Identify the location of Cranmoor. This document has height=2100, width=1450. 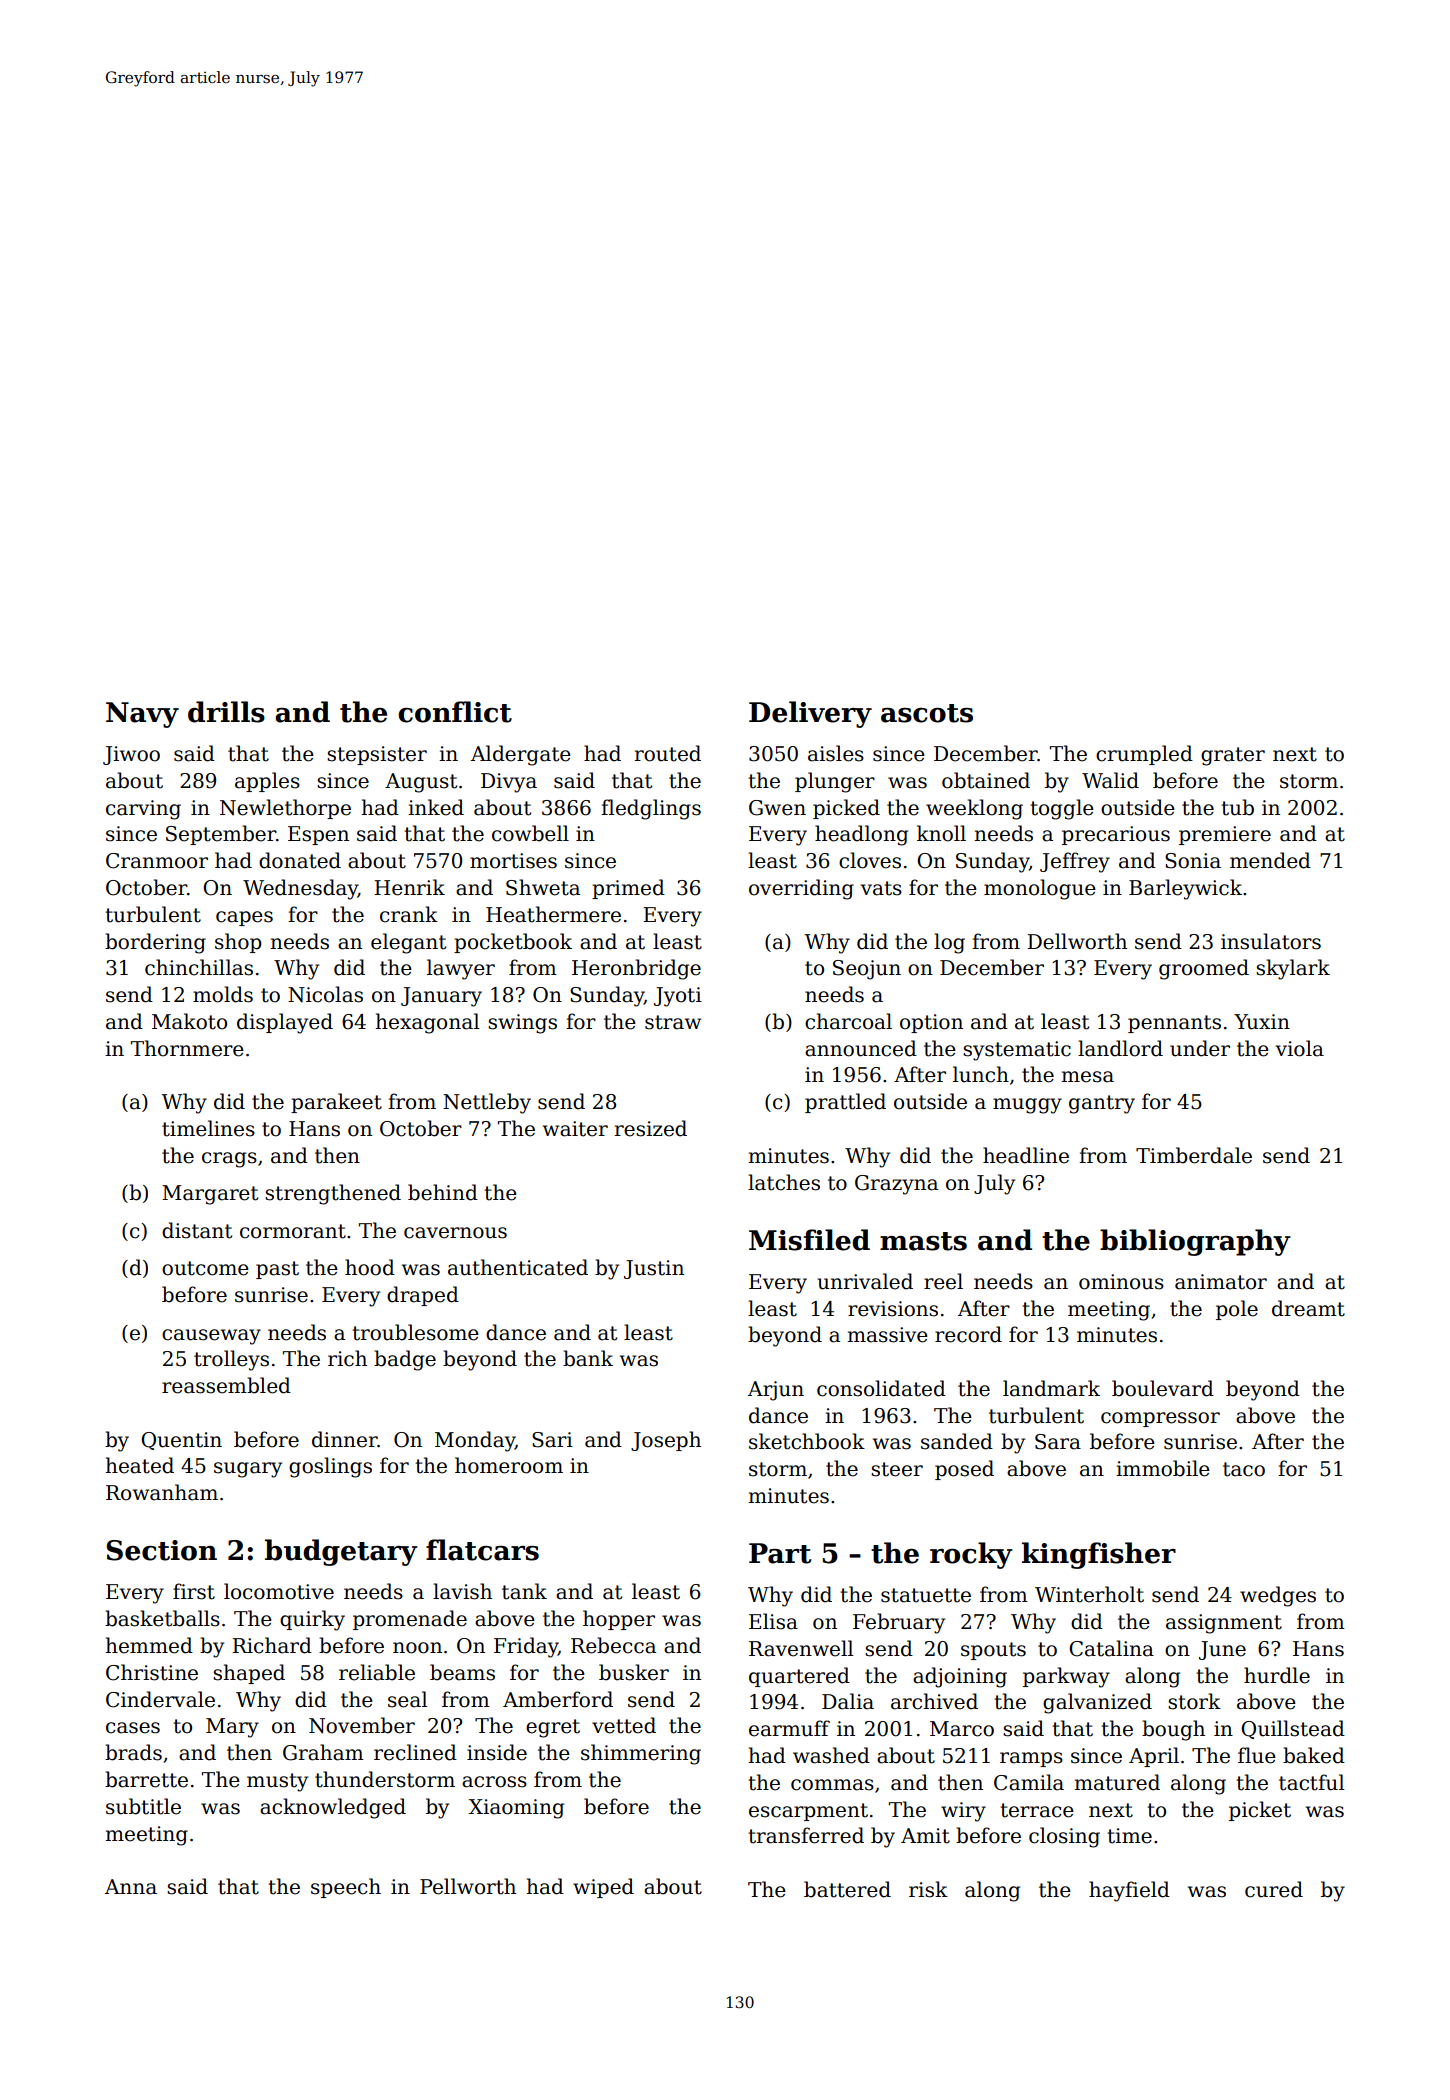
(157, 861).
